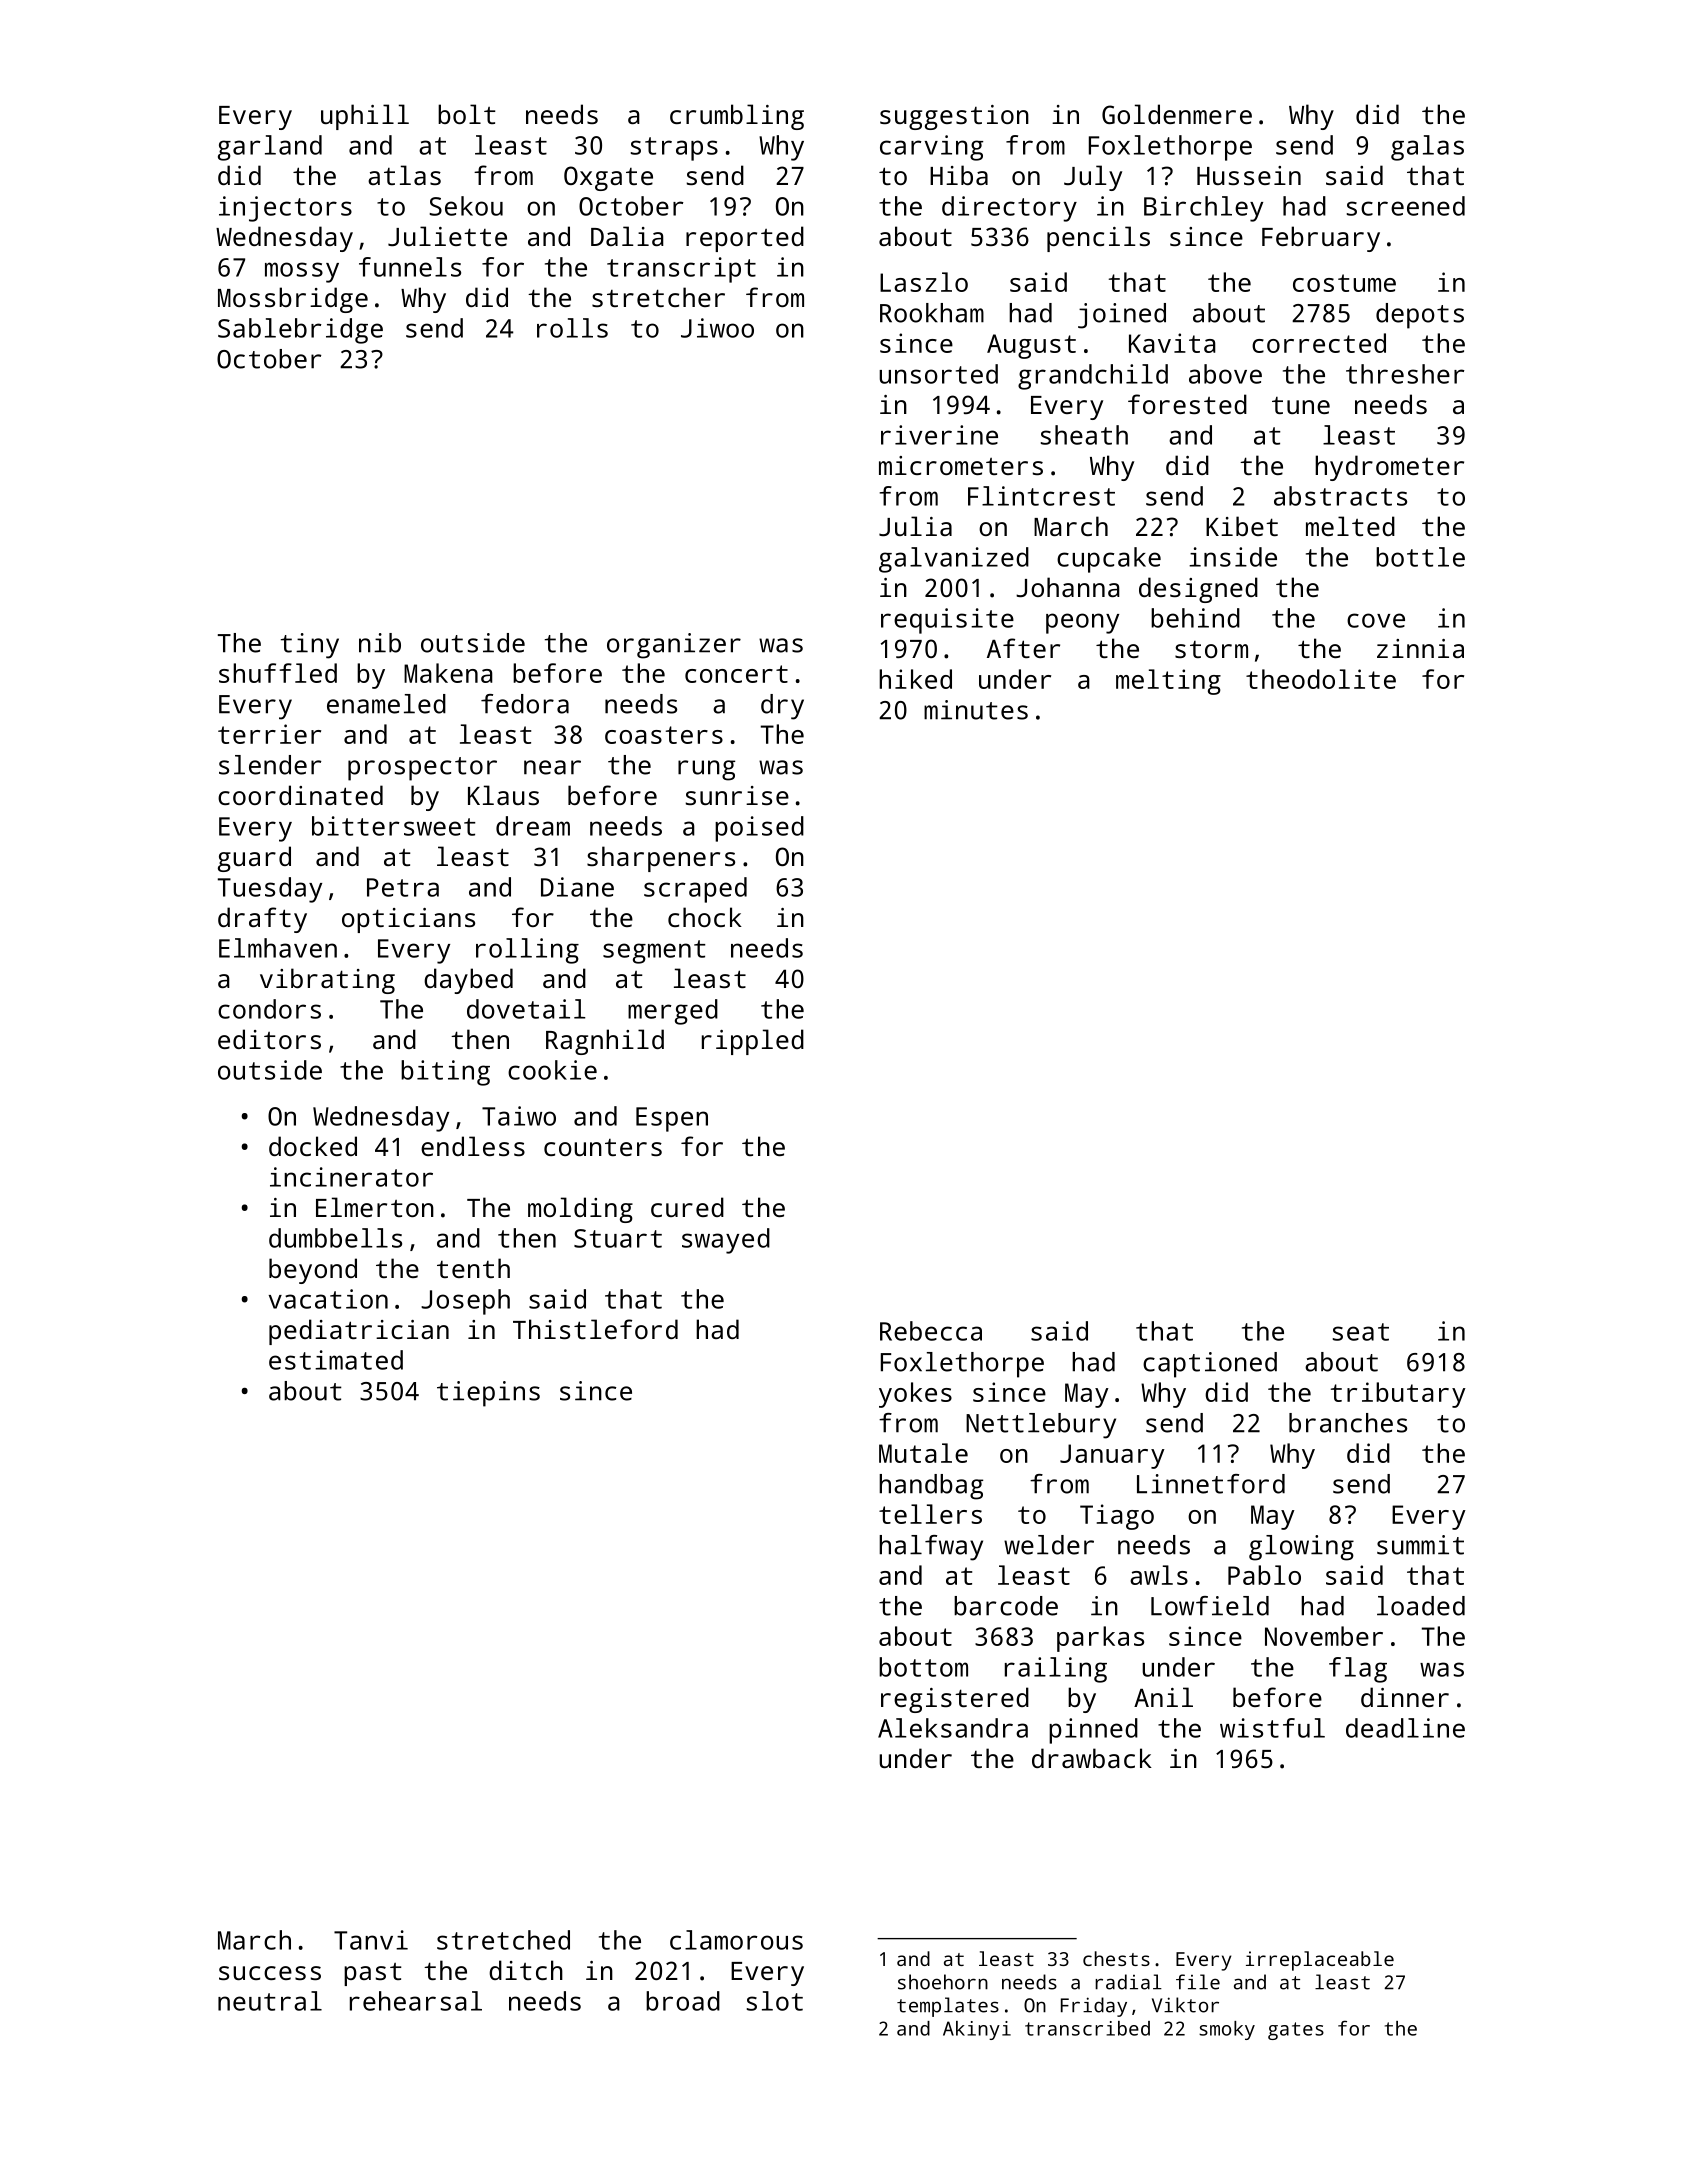 This page has width=1683, height=2178. I want to click on melting, so click(1168, 682).
